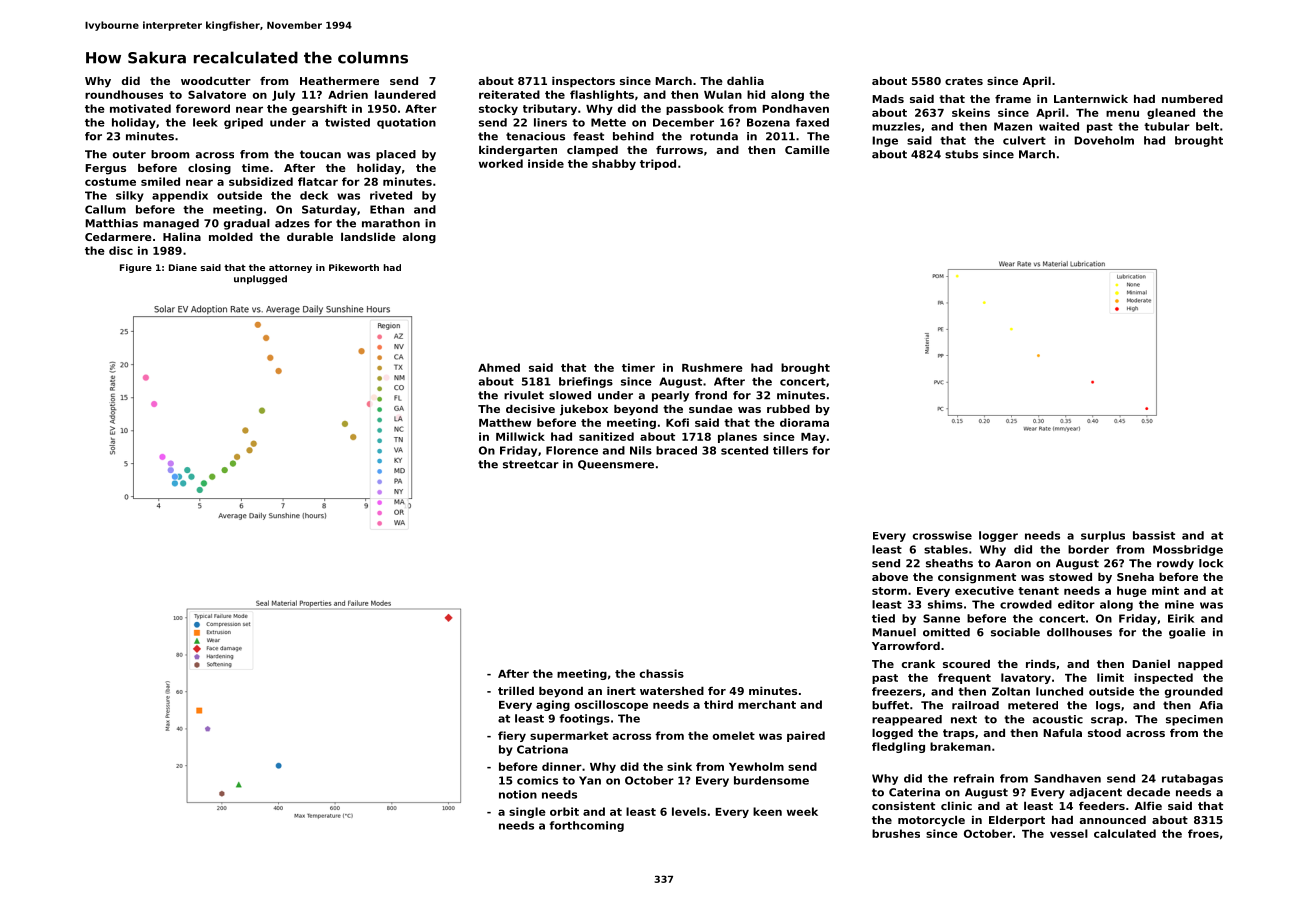 The width and height of the screenshot is (1308, 924). What do you see at coordinates (260, 279) in the screenshot?
I see `unplugged` at bounding box center [260, 279].
